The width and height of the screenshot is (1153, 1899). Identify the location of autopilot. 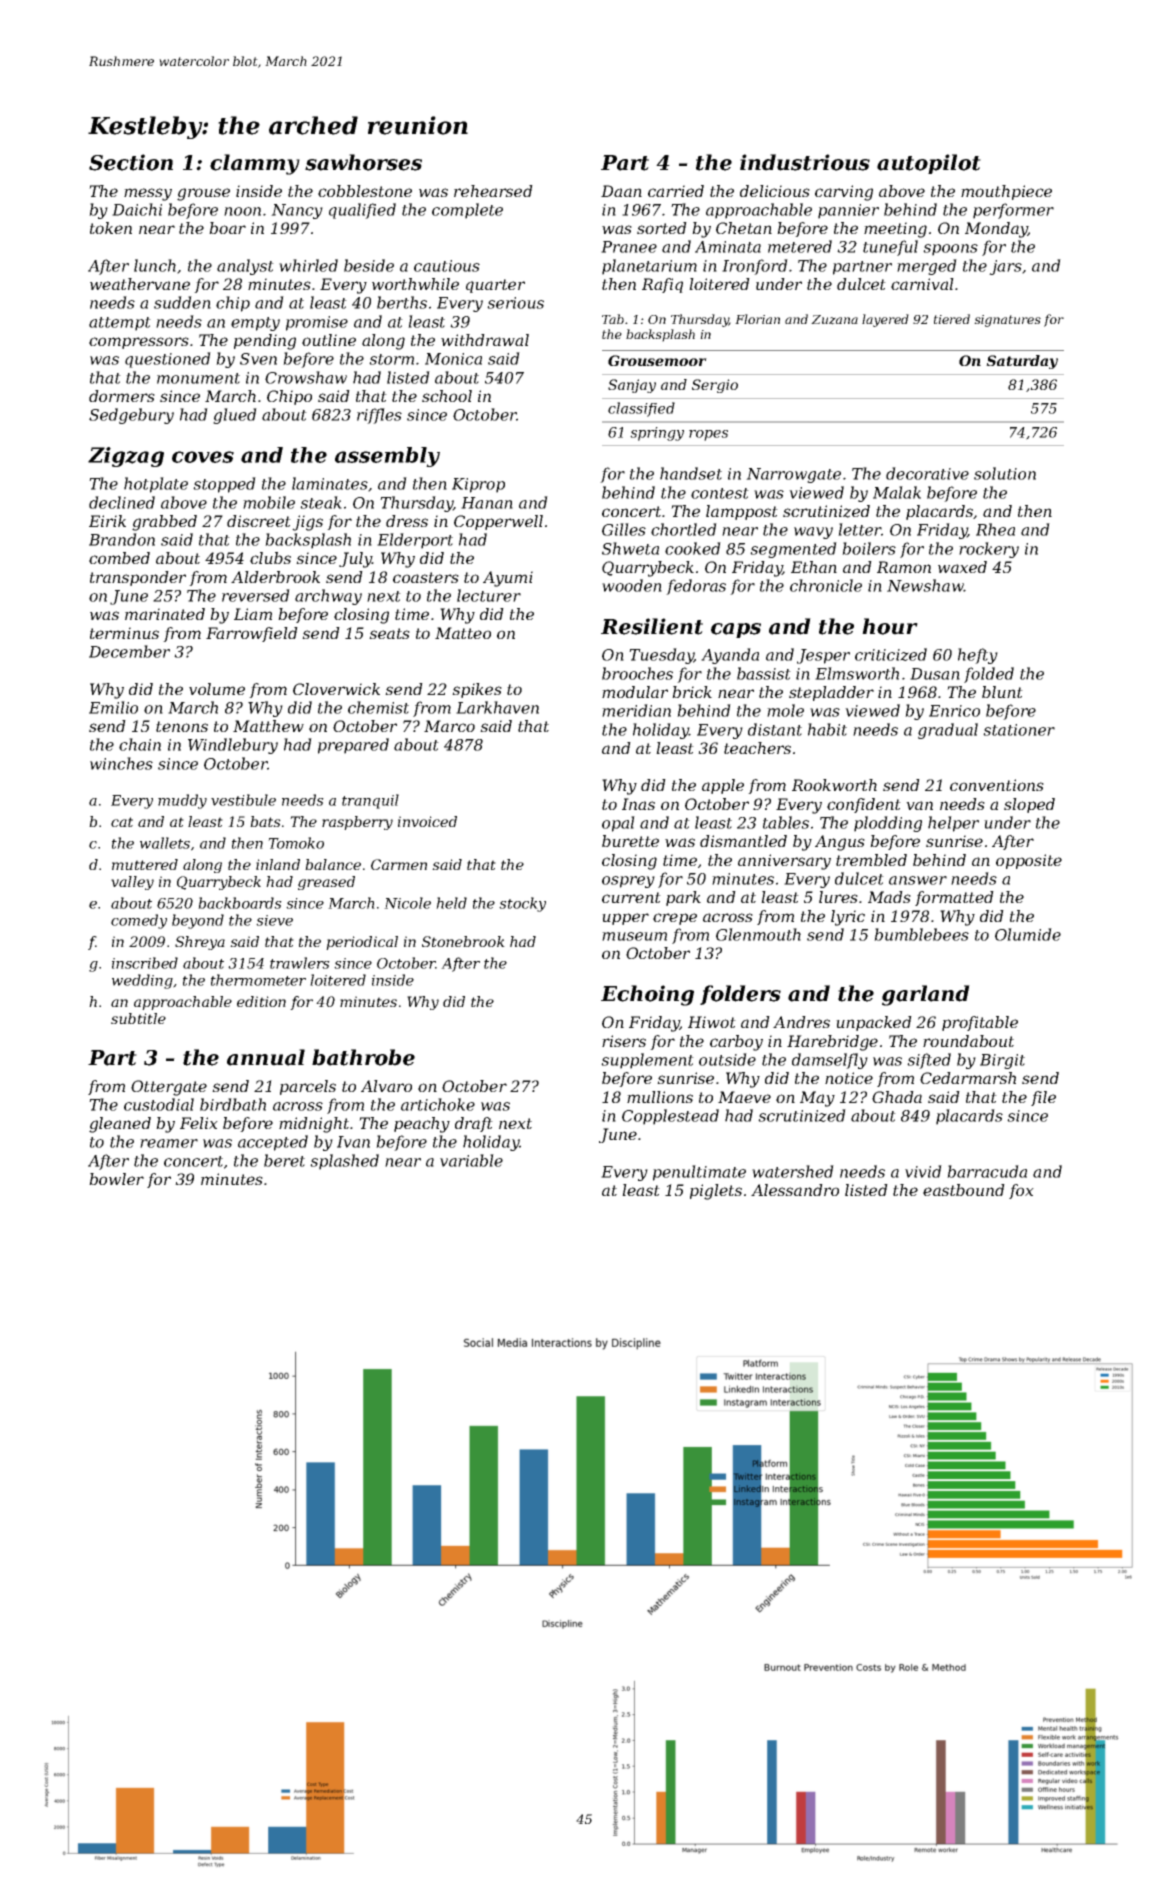
(929, 164).
